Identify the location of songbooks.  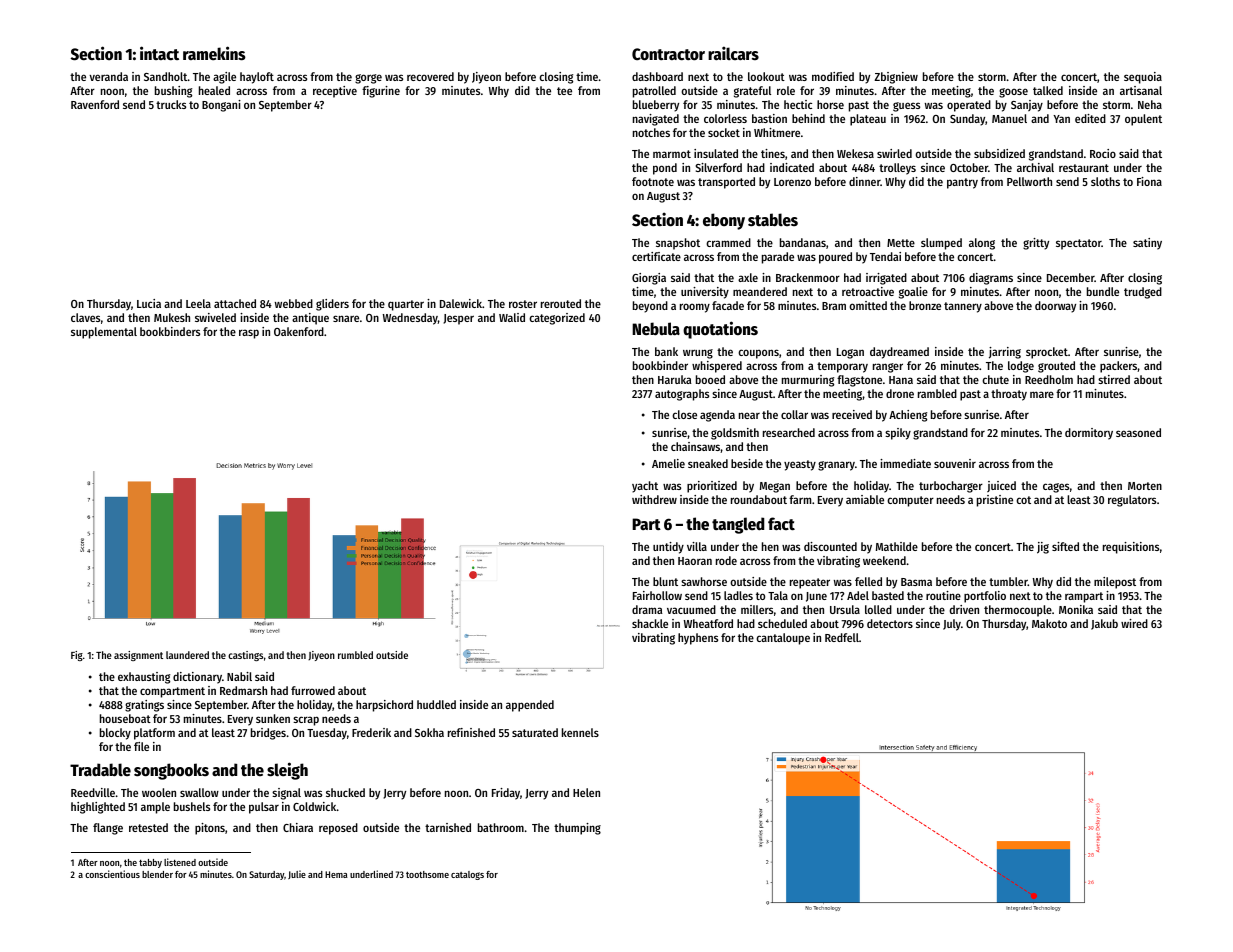
(171, 771).
